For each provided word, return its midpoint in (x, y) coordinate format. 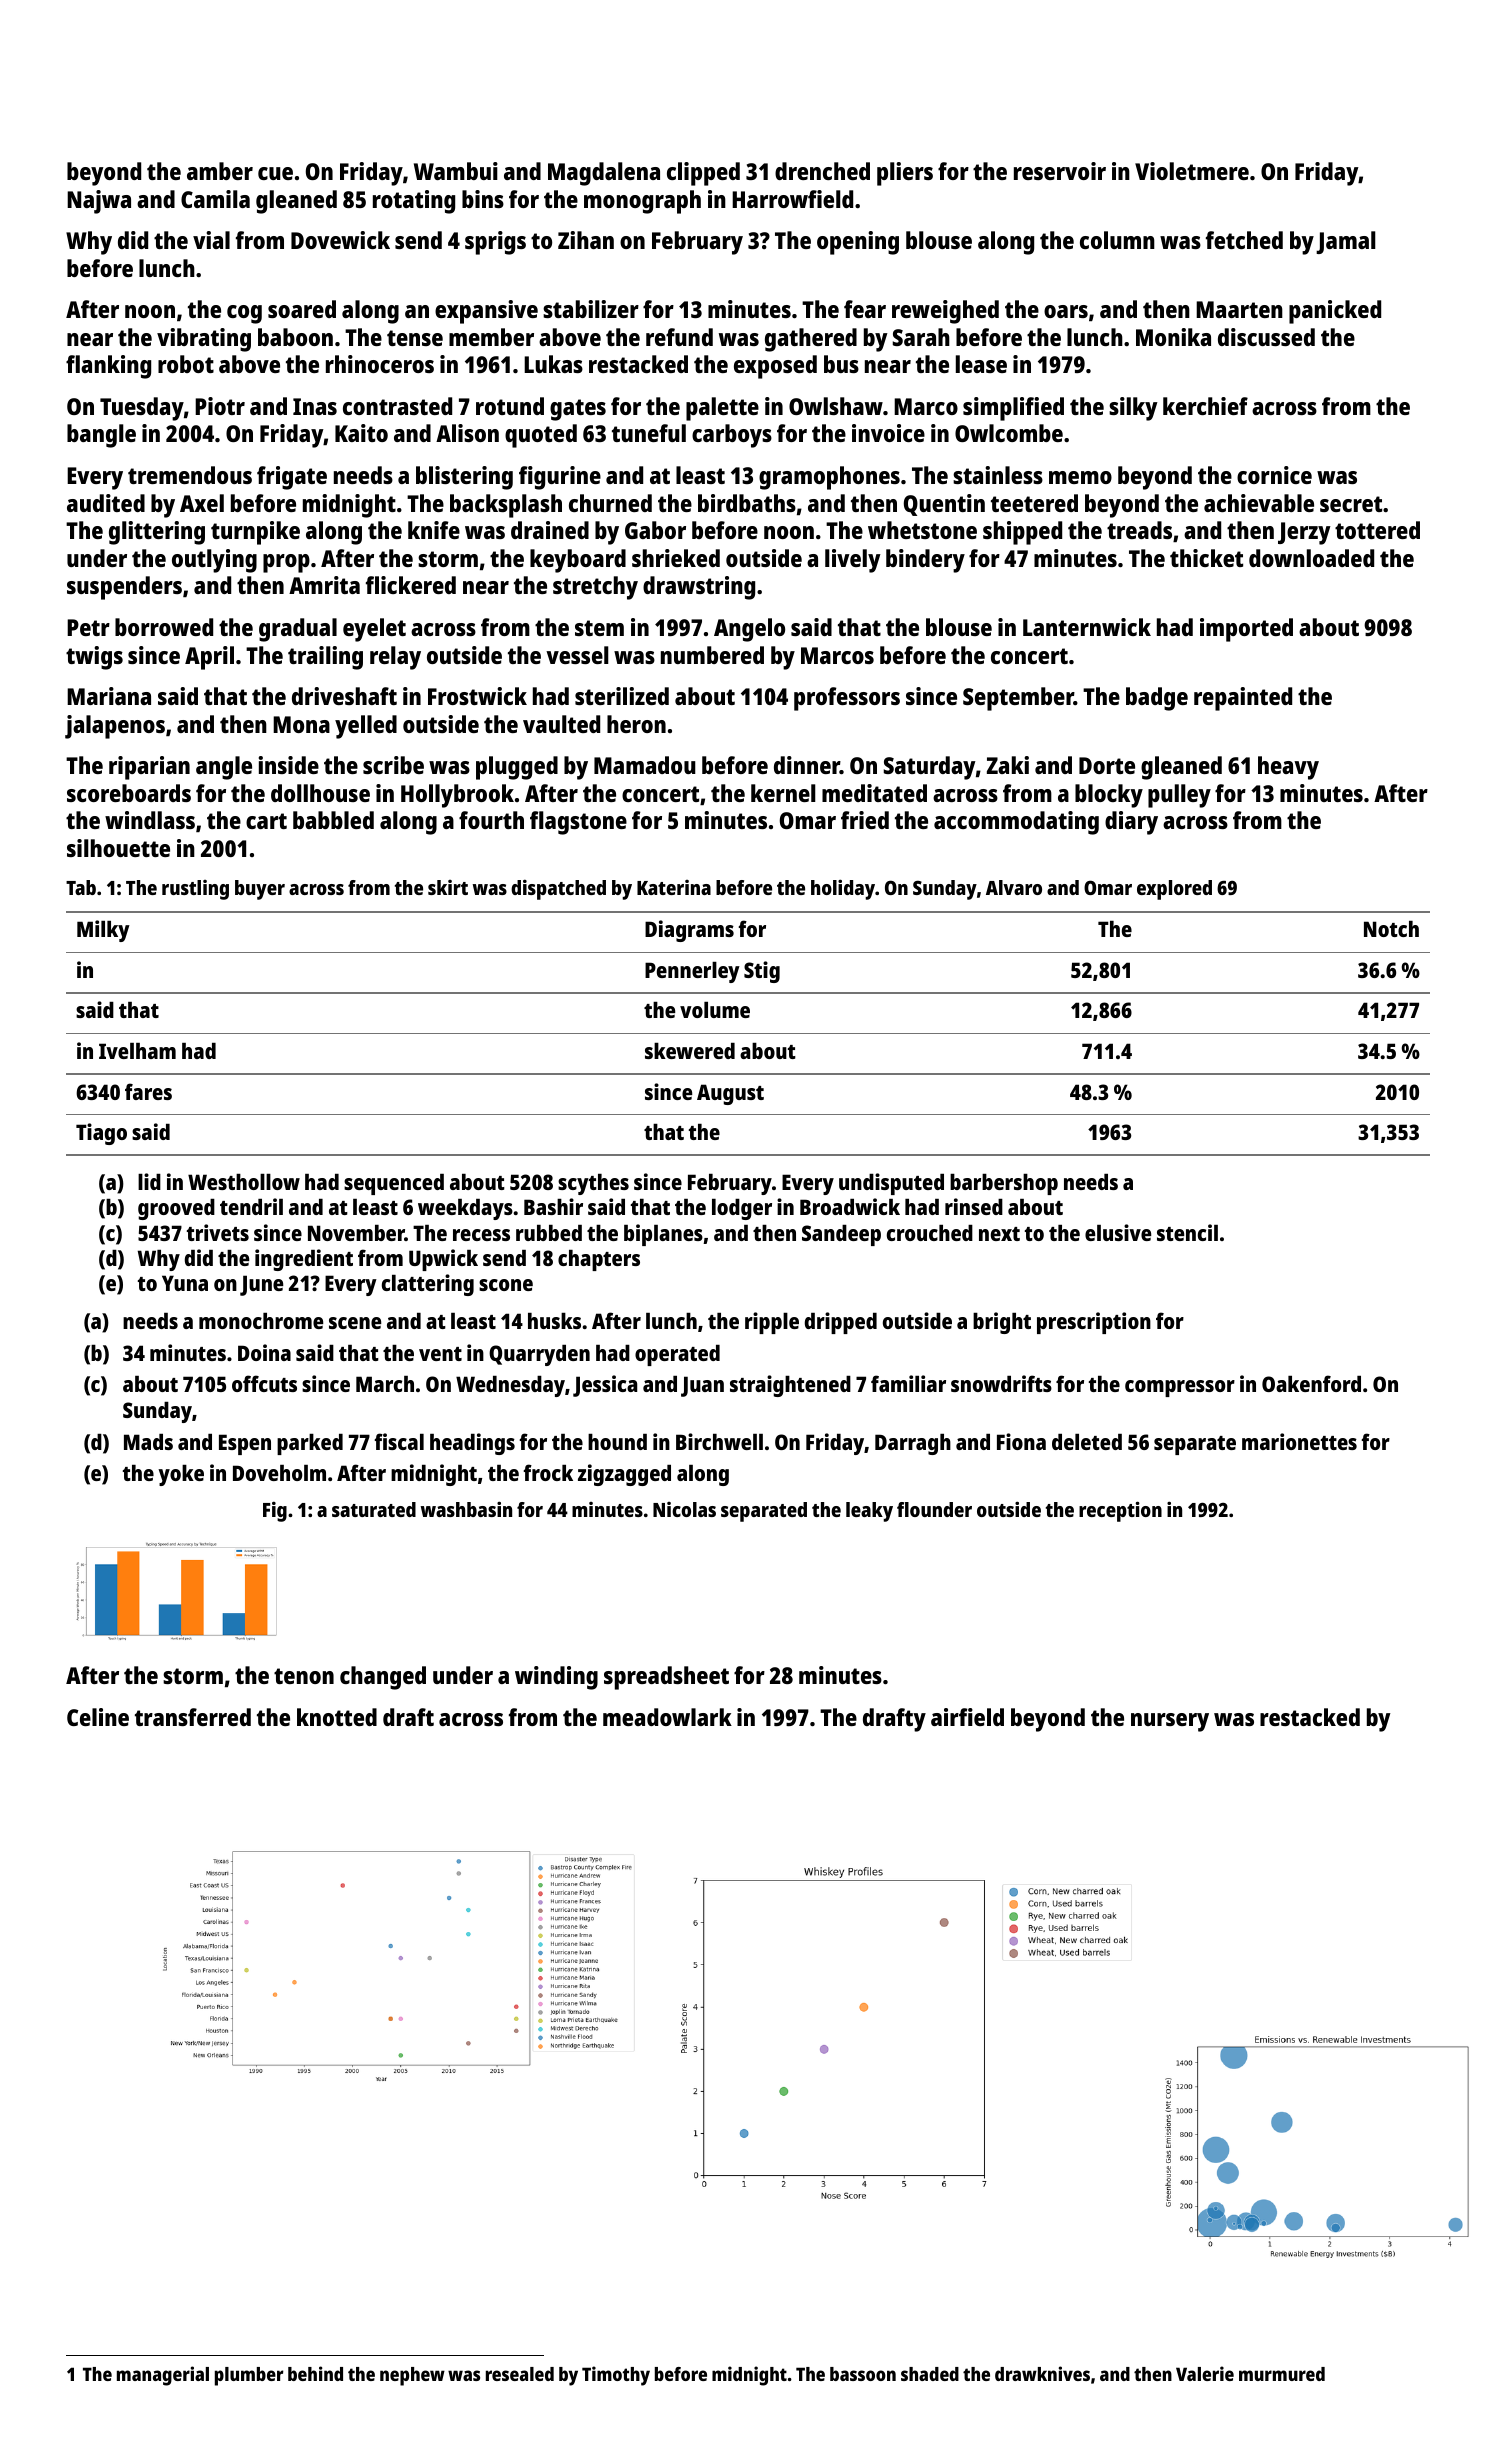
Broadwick (850, 1206)
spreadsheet (666, 1678)
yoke (181, 1475)
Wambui (456, 171)
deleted (1087, 1442)
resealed (520, 2374)
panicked (1335, 312)
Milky (103, 931)
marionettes (1299, 1441)
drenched (822, 171)
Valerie (1205, 2373)
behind (315, 2373)
